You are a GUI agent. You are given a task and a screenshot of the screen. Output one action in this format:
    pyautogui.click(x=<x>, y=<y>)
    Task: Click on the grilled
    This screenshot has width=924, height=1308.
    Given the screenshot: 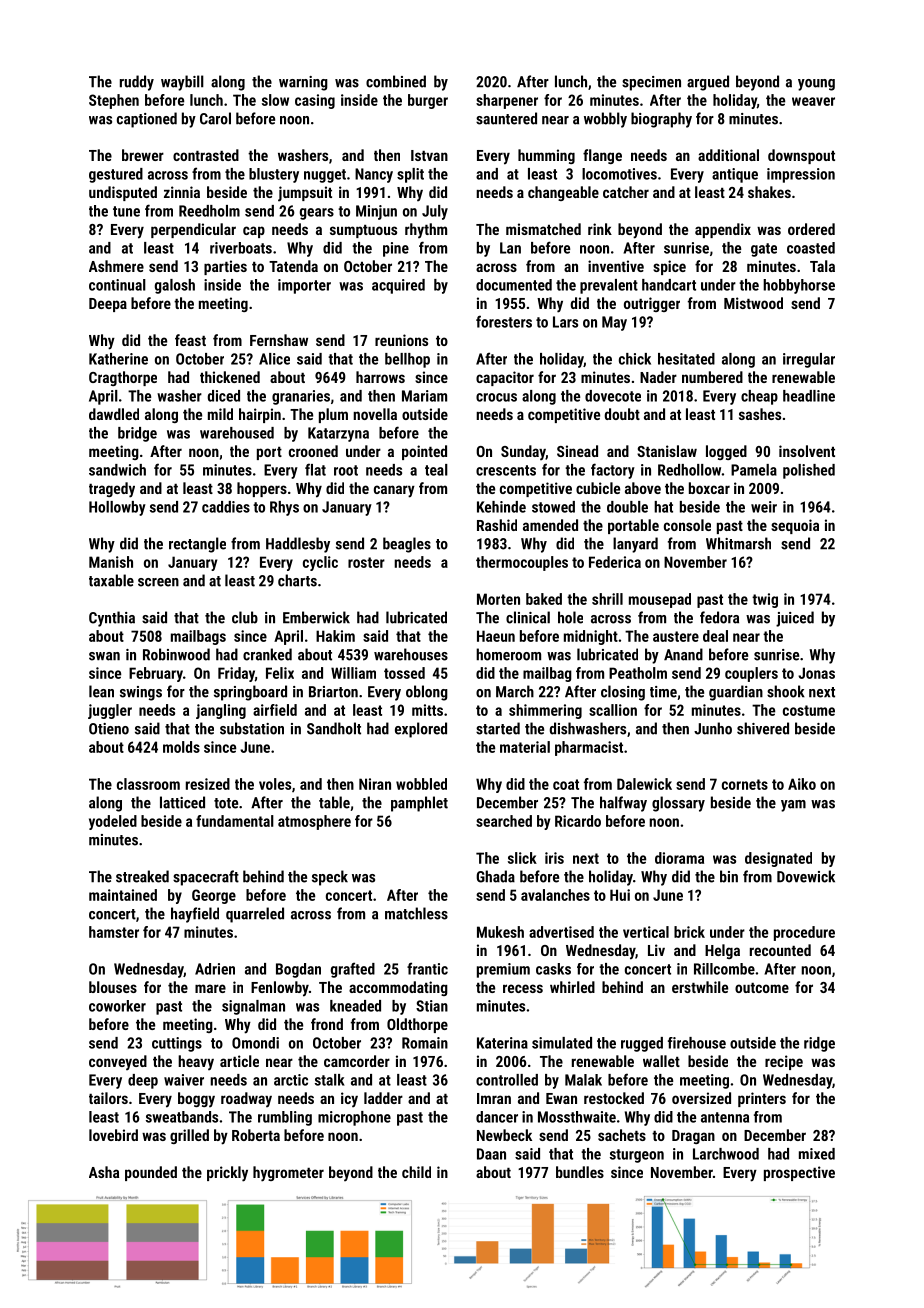 What is the action you would take?
    pyautogui.click(x=189, y=1136)
